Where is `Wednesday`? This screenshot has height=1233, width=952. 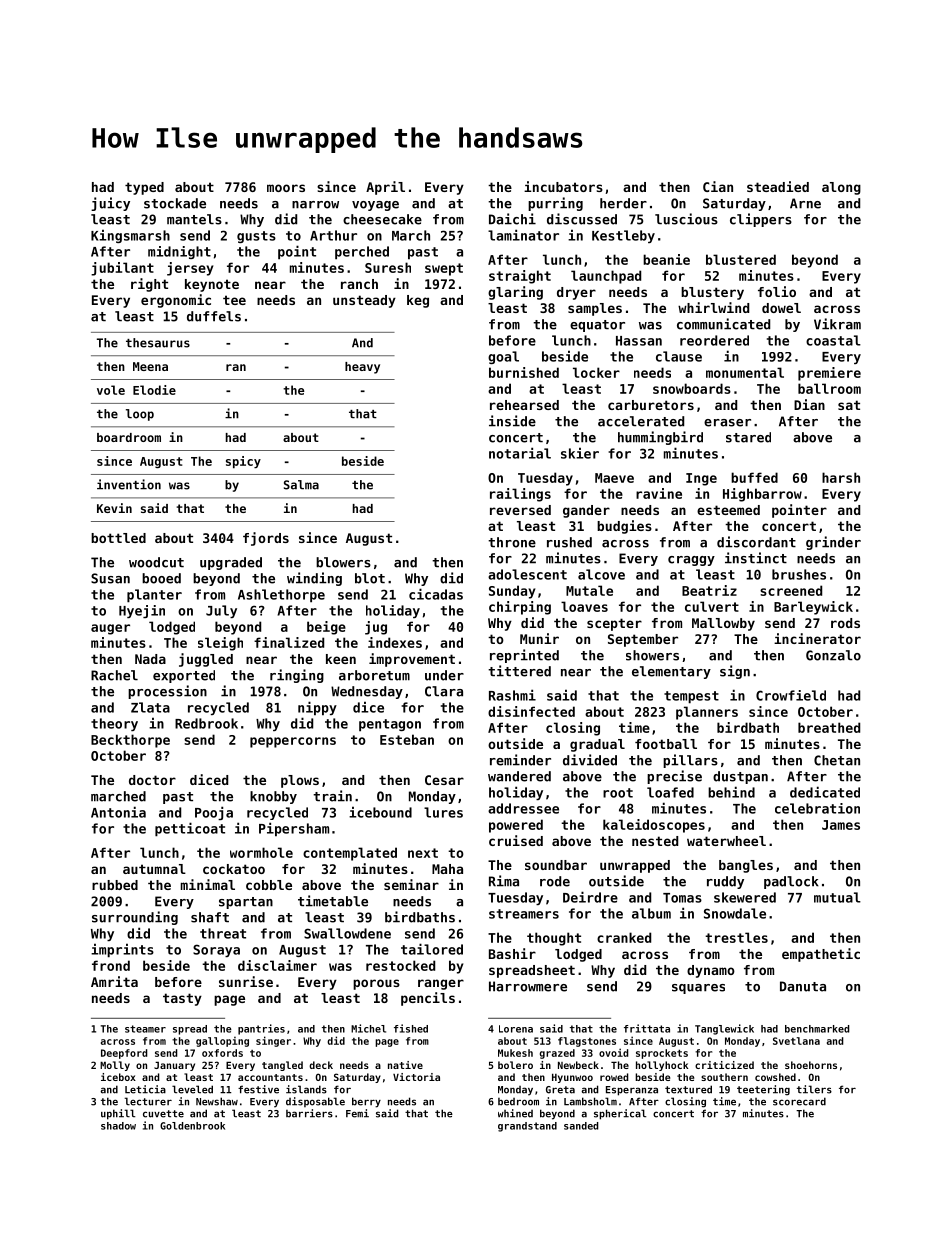 Wednesday is located at coordinates (367, 692).
